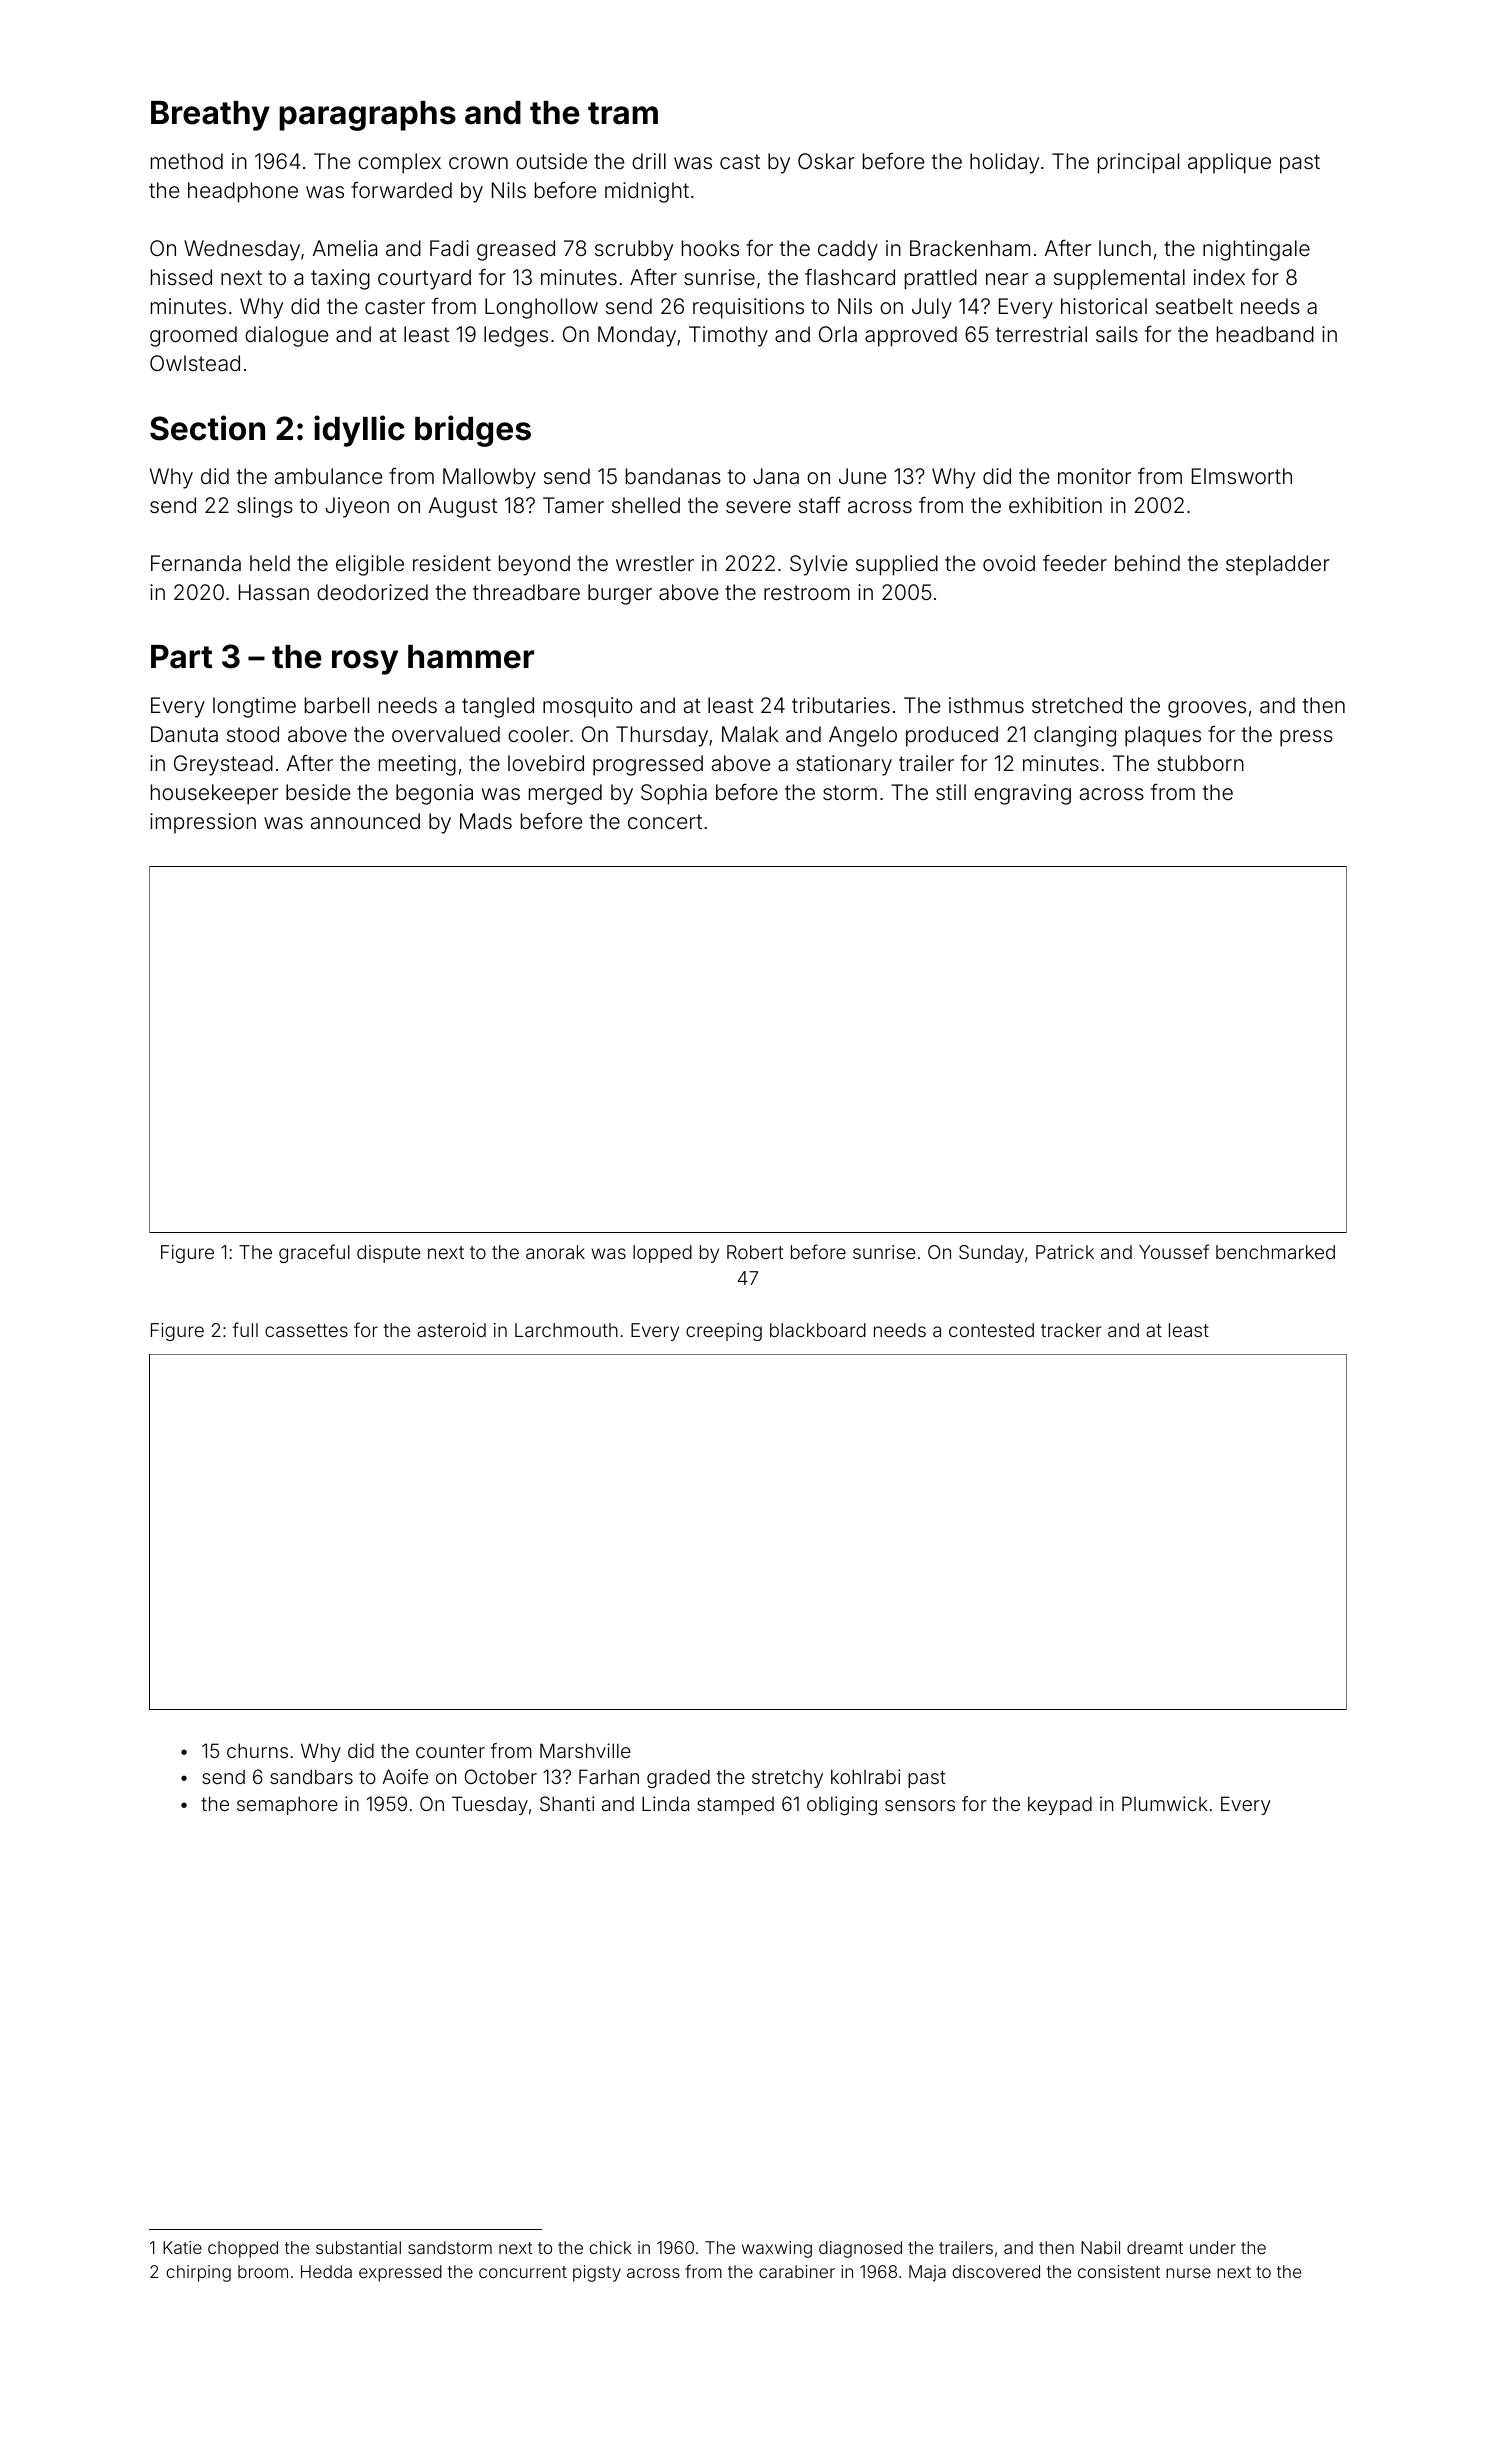 The height and width of the document is (2464, 1496). What do you see at coordinates (1229, 163) in the document?
I see `applique` at bounding box center [1229, 163].
